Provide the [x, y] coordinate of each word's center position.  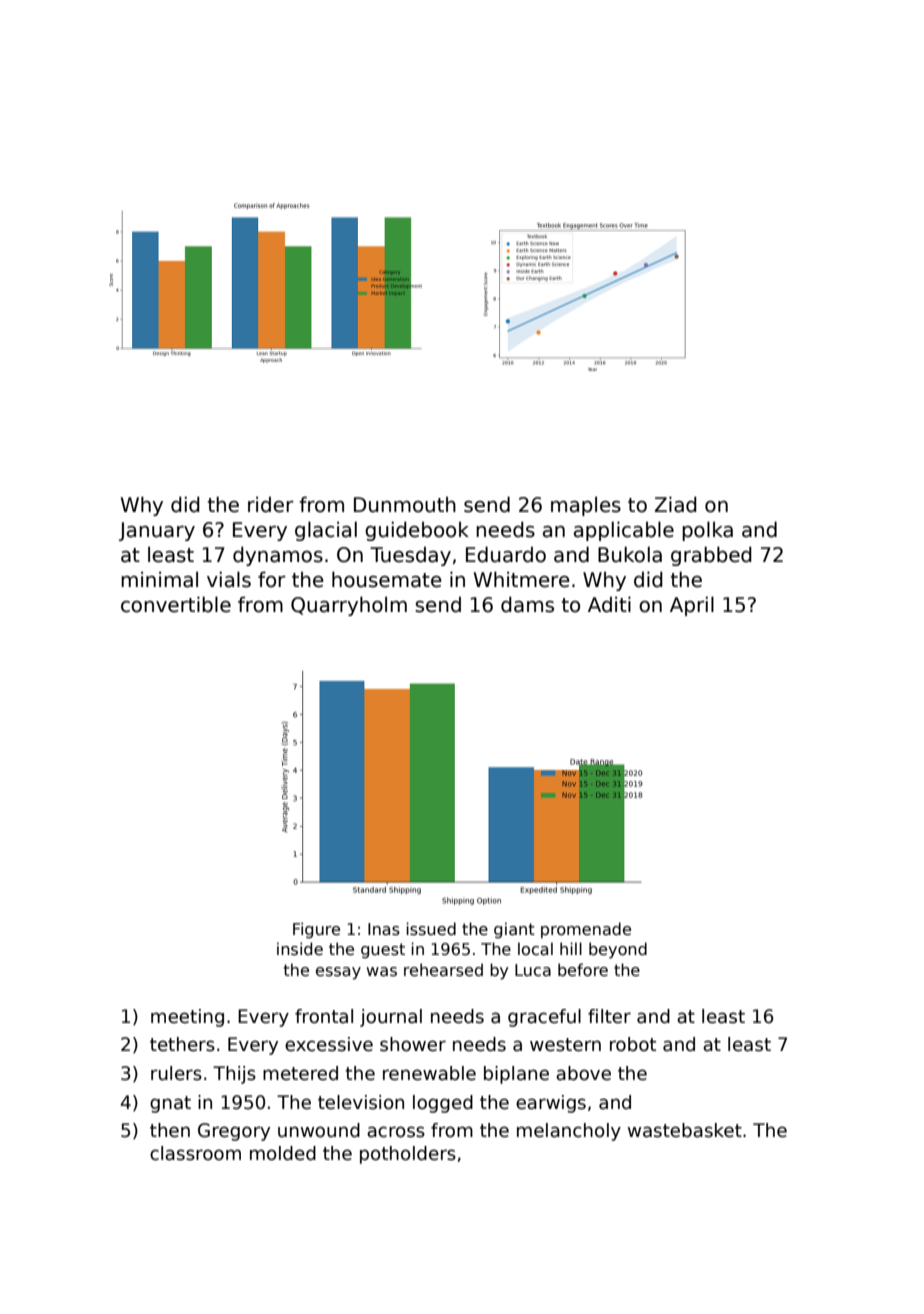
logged [443, 1104]
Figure [316, 930]
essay [338, 973]
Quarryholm [349, 606]
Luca [533, 970]
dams [527, 604]
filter [609, 1016]
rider [271, 504]
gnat [170, 1104]
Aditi [609, 604]
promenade [586, 930]
